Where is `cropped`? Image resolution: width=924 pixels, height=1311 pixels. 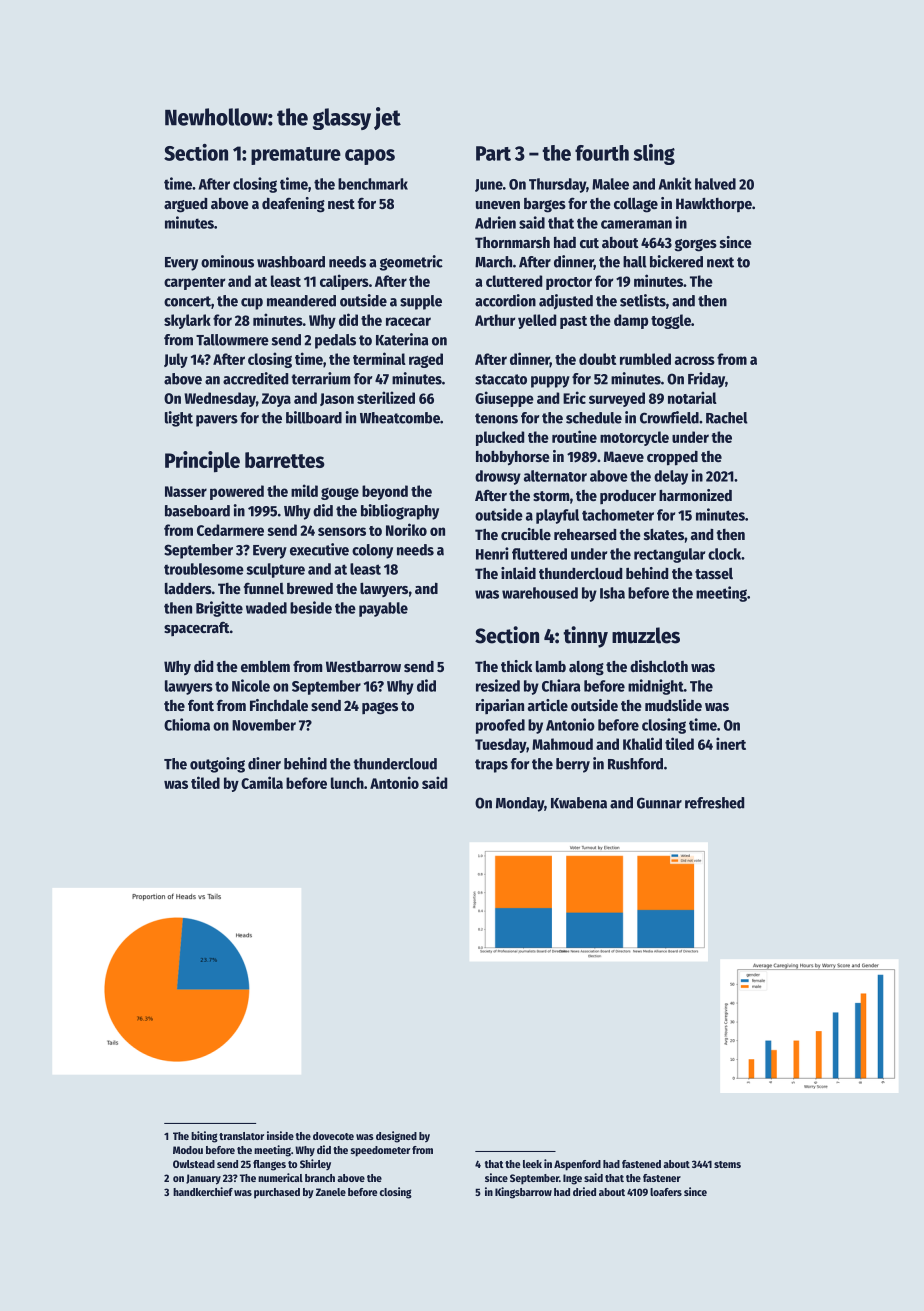
cropped is located at coordinates (672, 458).
